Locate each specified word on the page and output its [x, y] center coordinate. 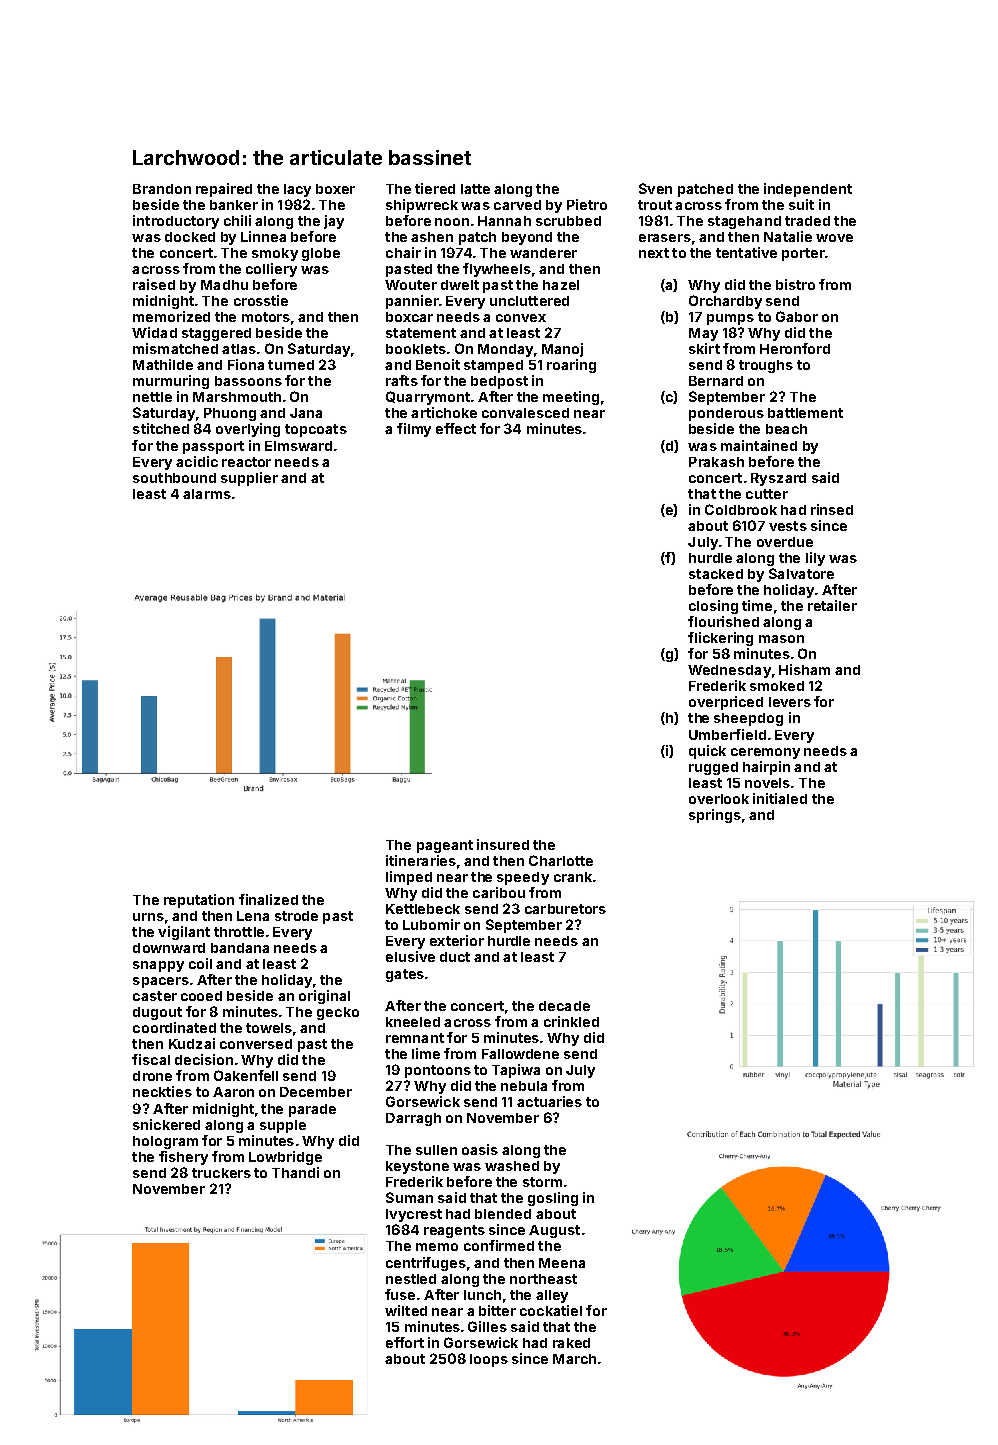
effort [405, 1342]
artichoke [444, 412]
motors [266, 317]
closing [713, 607]
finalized [268, 899]
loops [489, 1360]
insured [503, 844]
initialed [780, 798]
